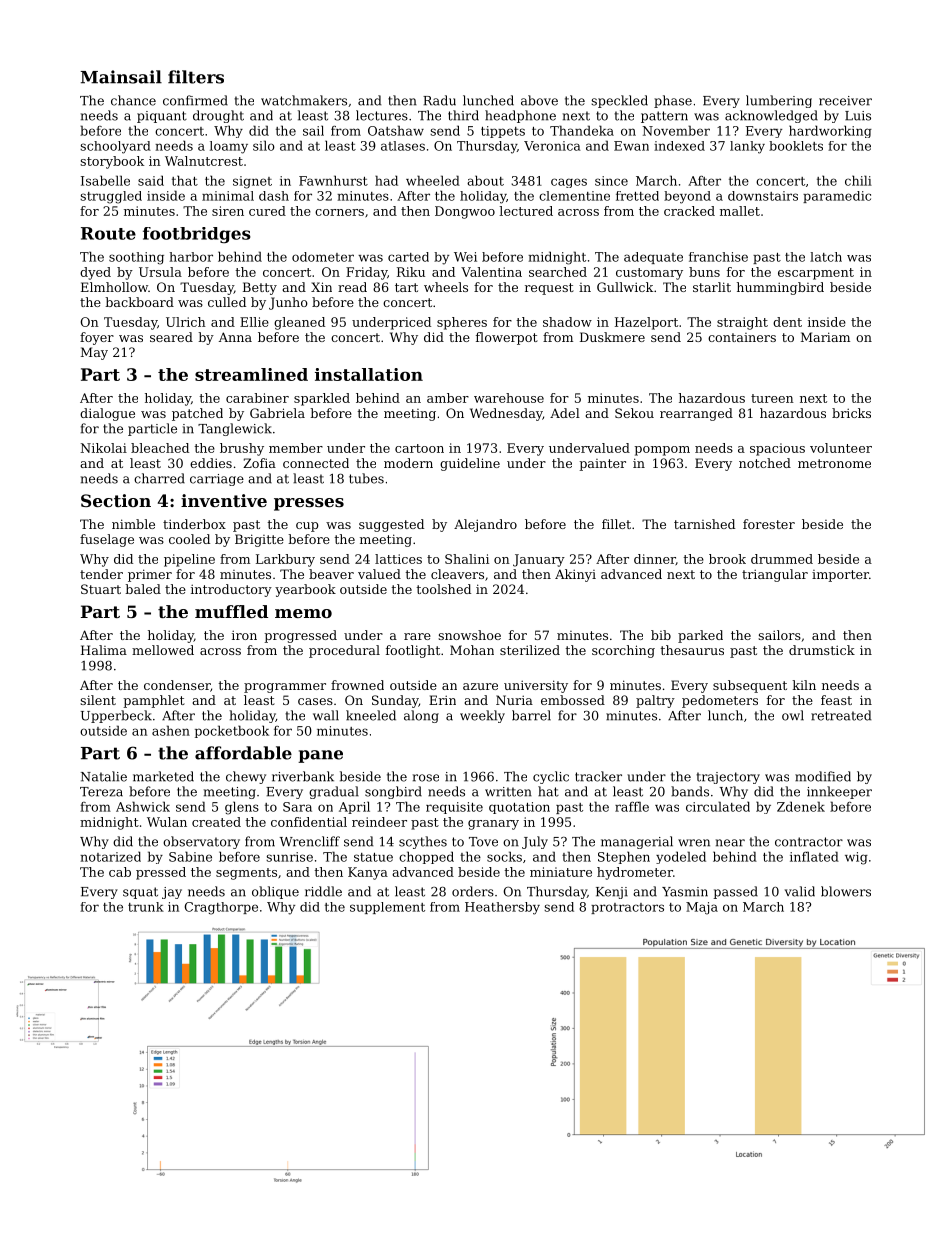 Image resolution: width=952 pixels, height=1233 pixels. Describe the element at coordinates (221, 908) in the screenshot. I see `Cragthorpe` at that location.
